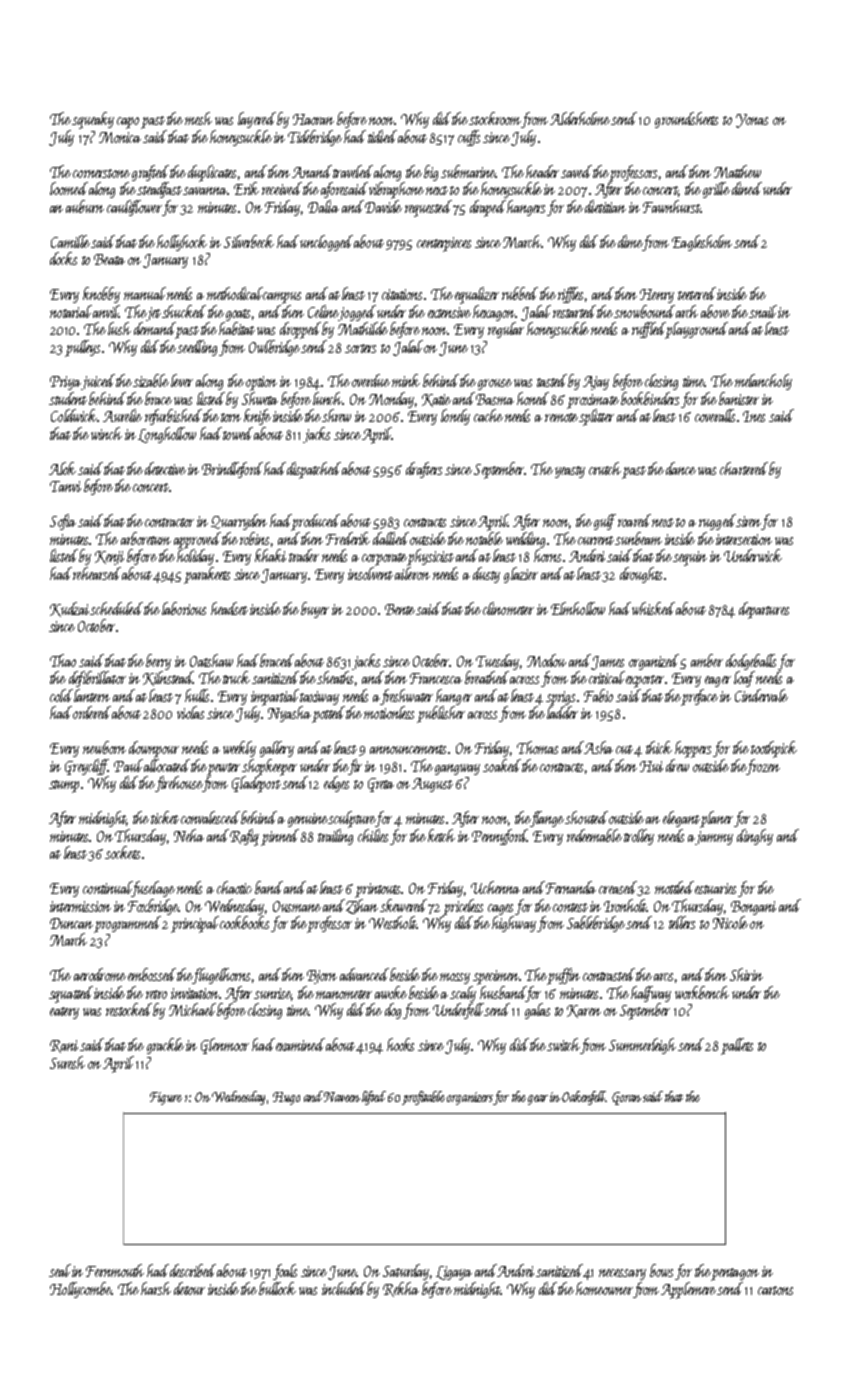 The height and width of the document is (1400, 849). I want to click on Yonas, so click(752, 121).
